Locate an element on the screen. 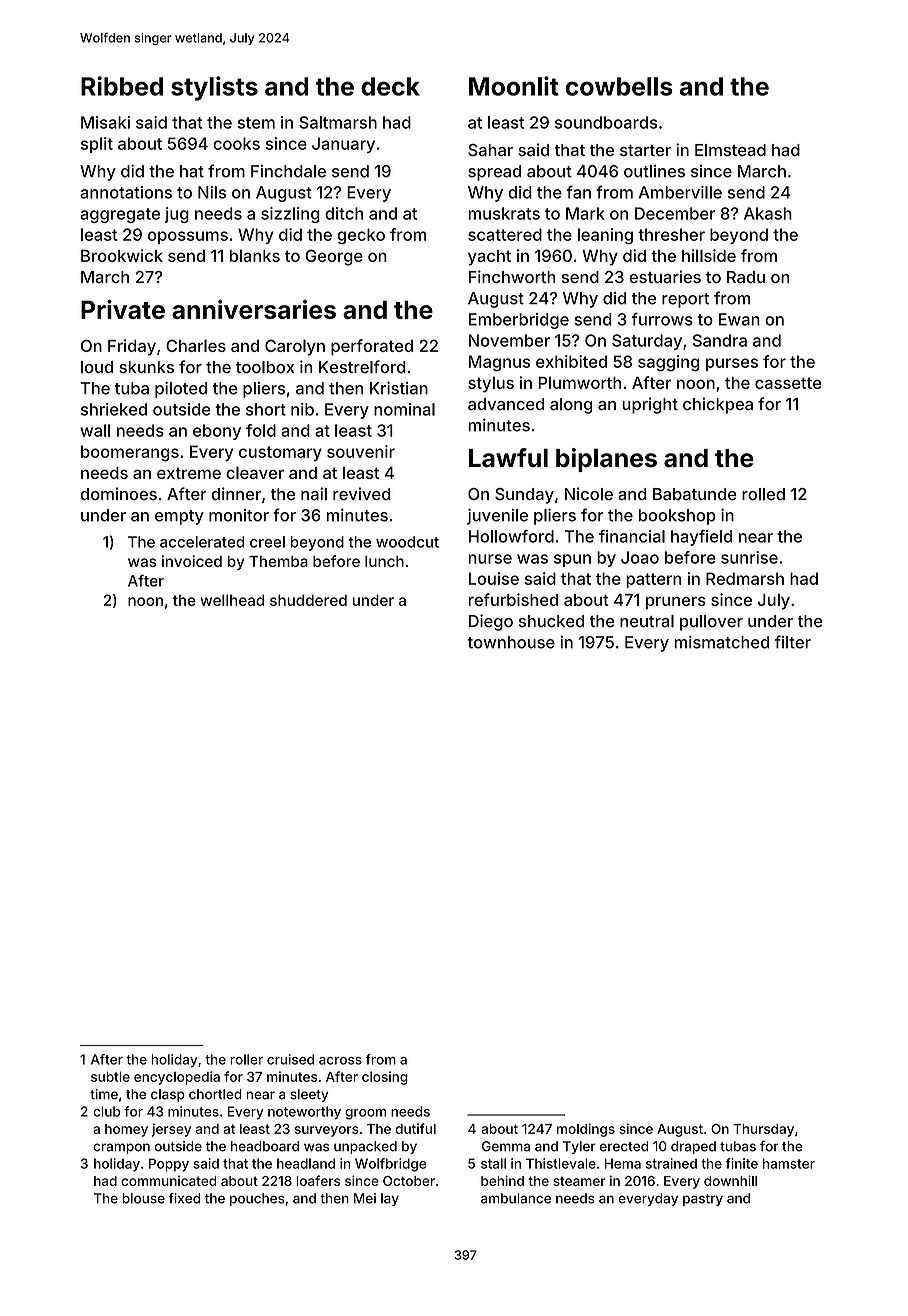  Elmstead is located at coordinates (730, 150).
